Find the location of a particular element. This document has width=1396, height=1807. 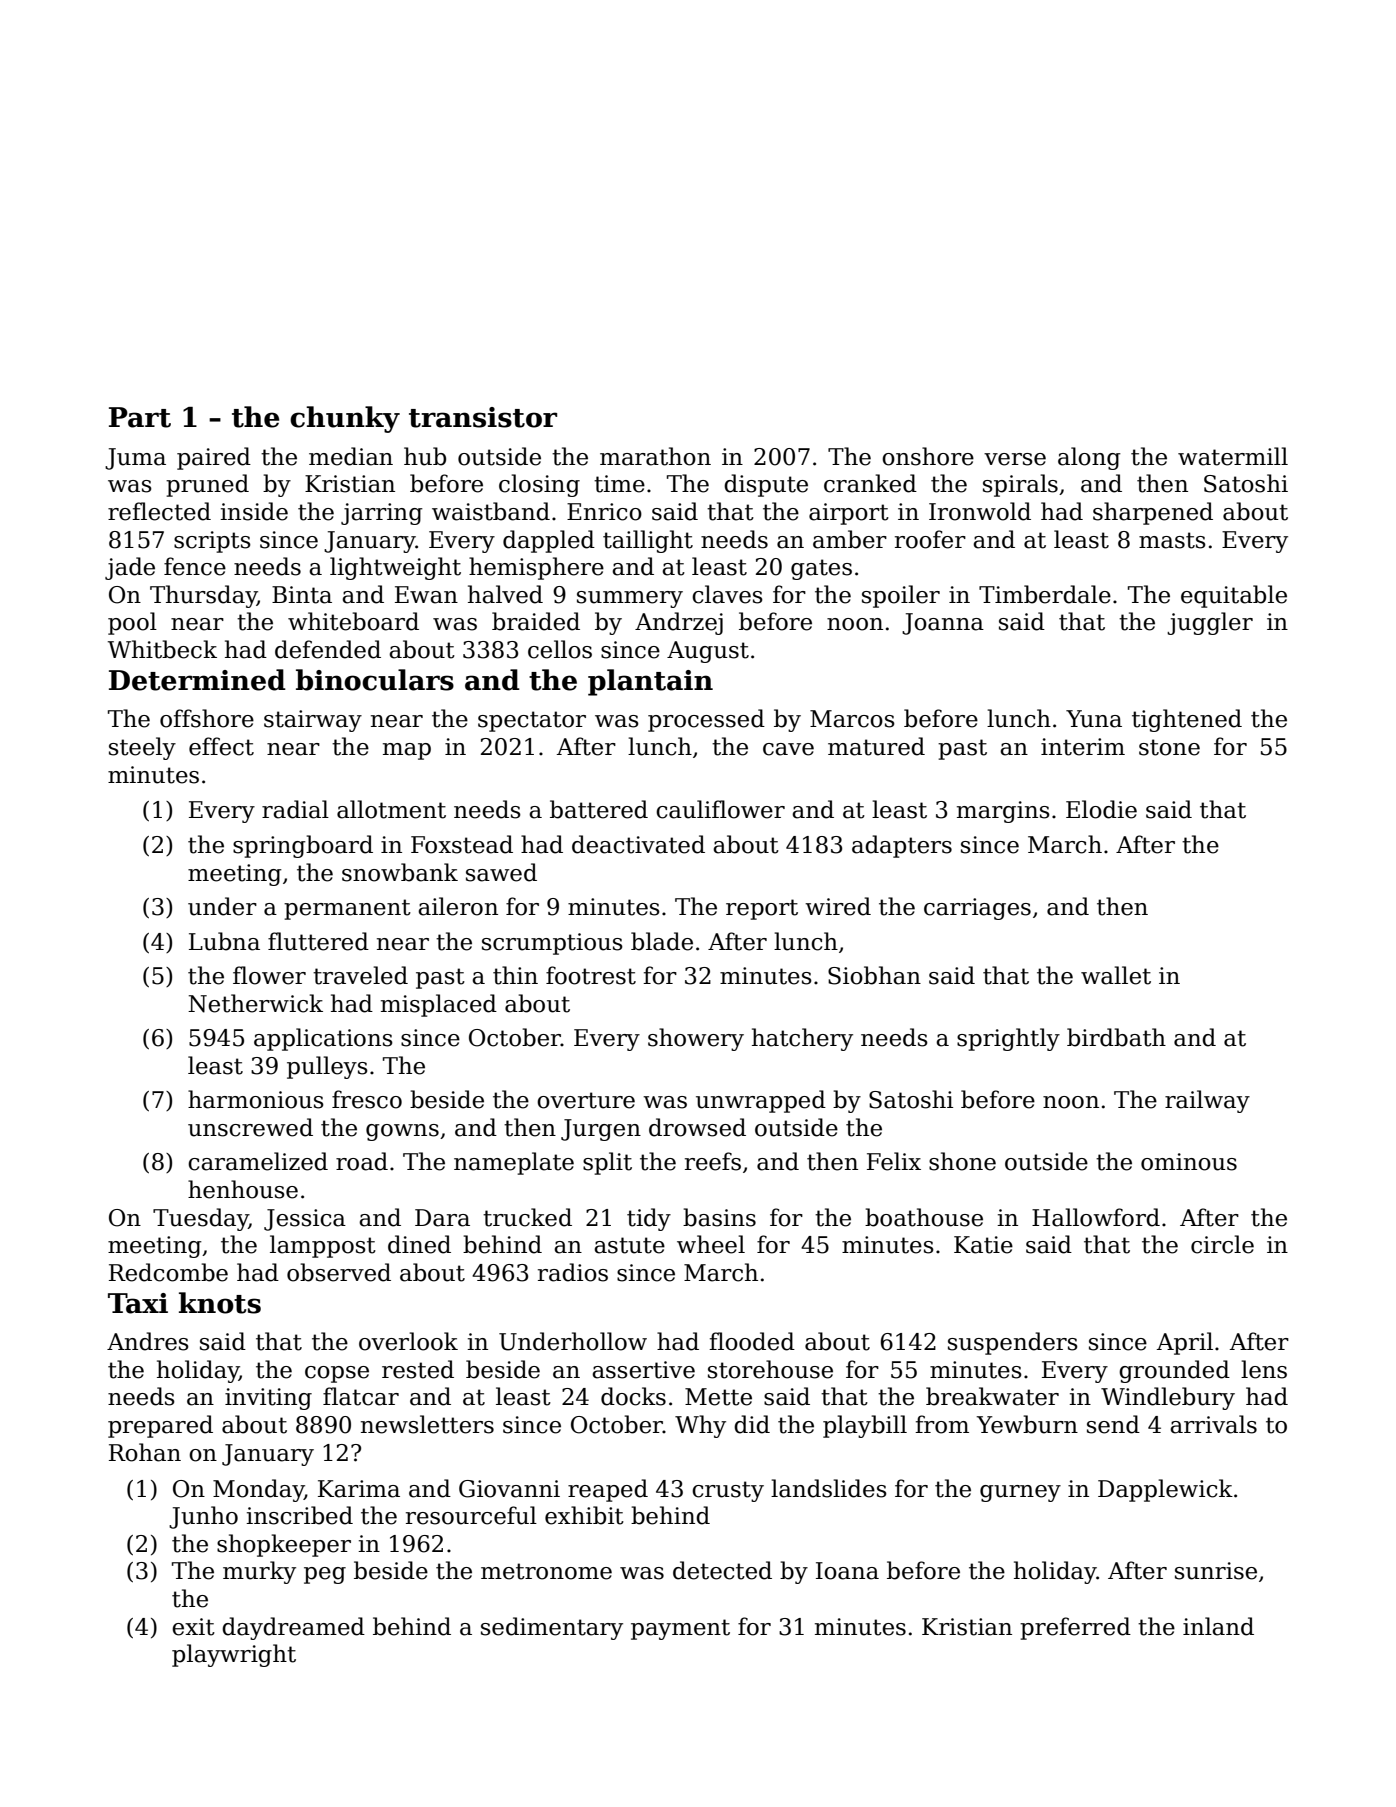

Felix is located at coordinates (894, 1161).
